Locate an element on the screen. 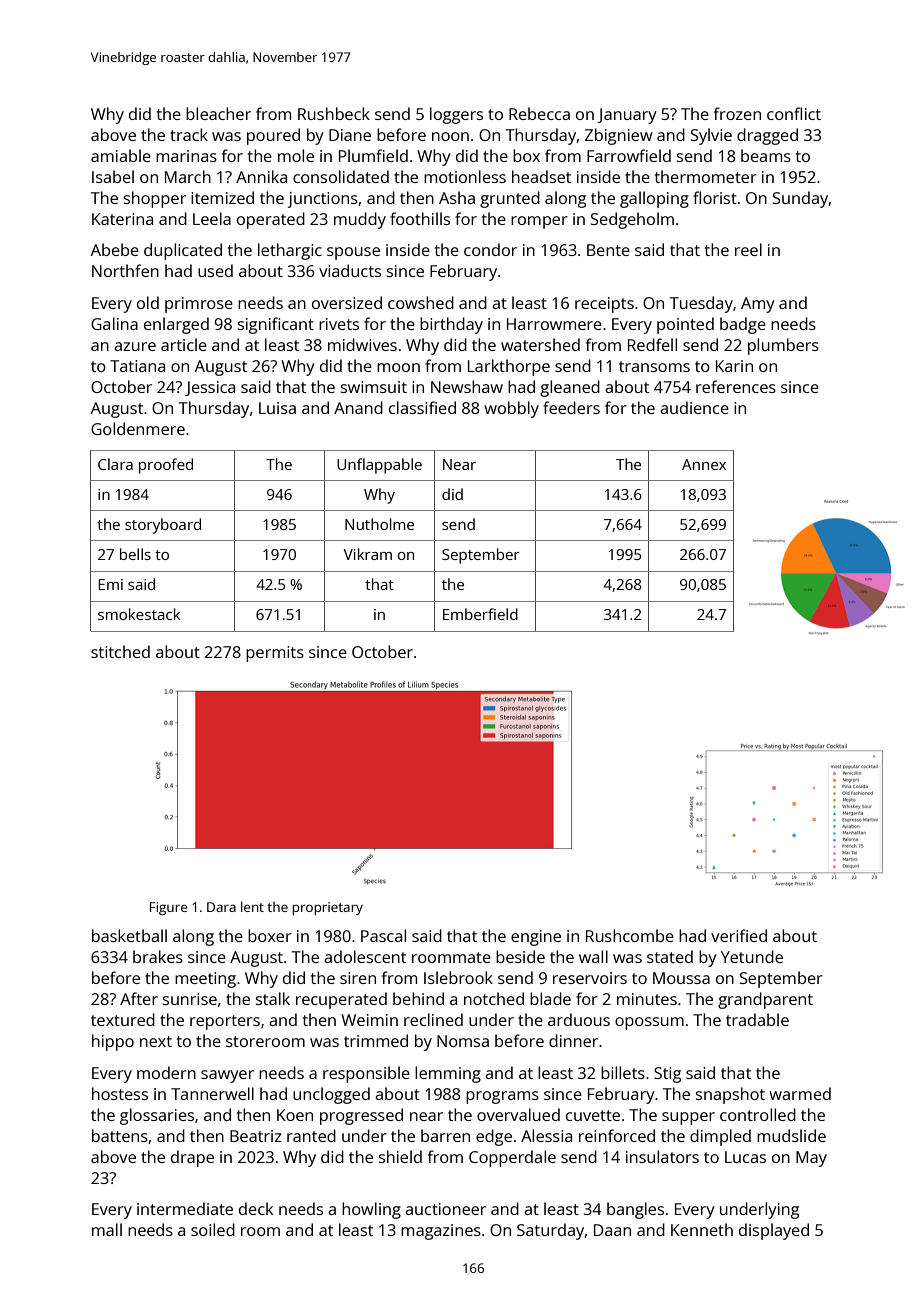  Emberfield is located at coordinates (480, 614).
